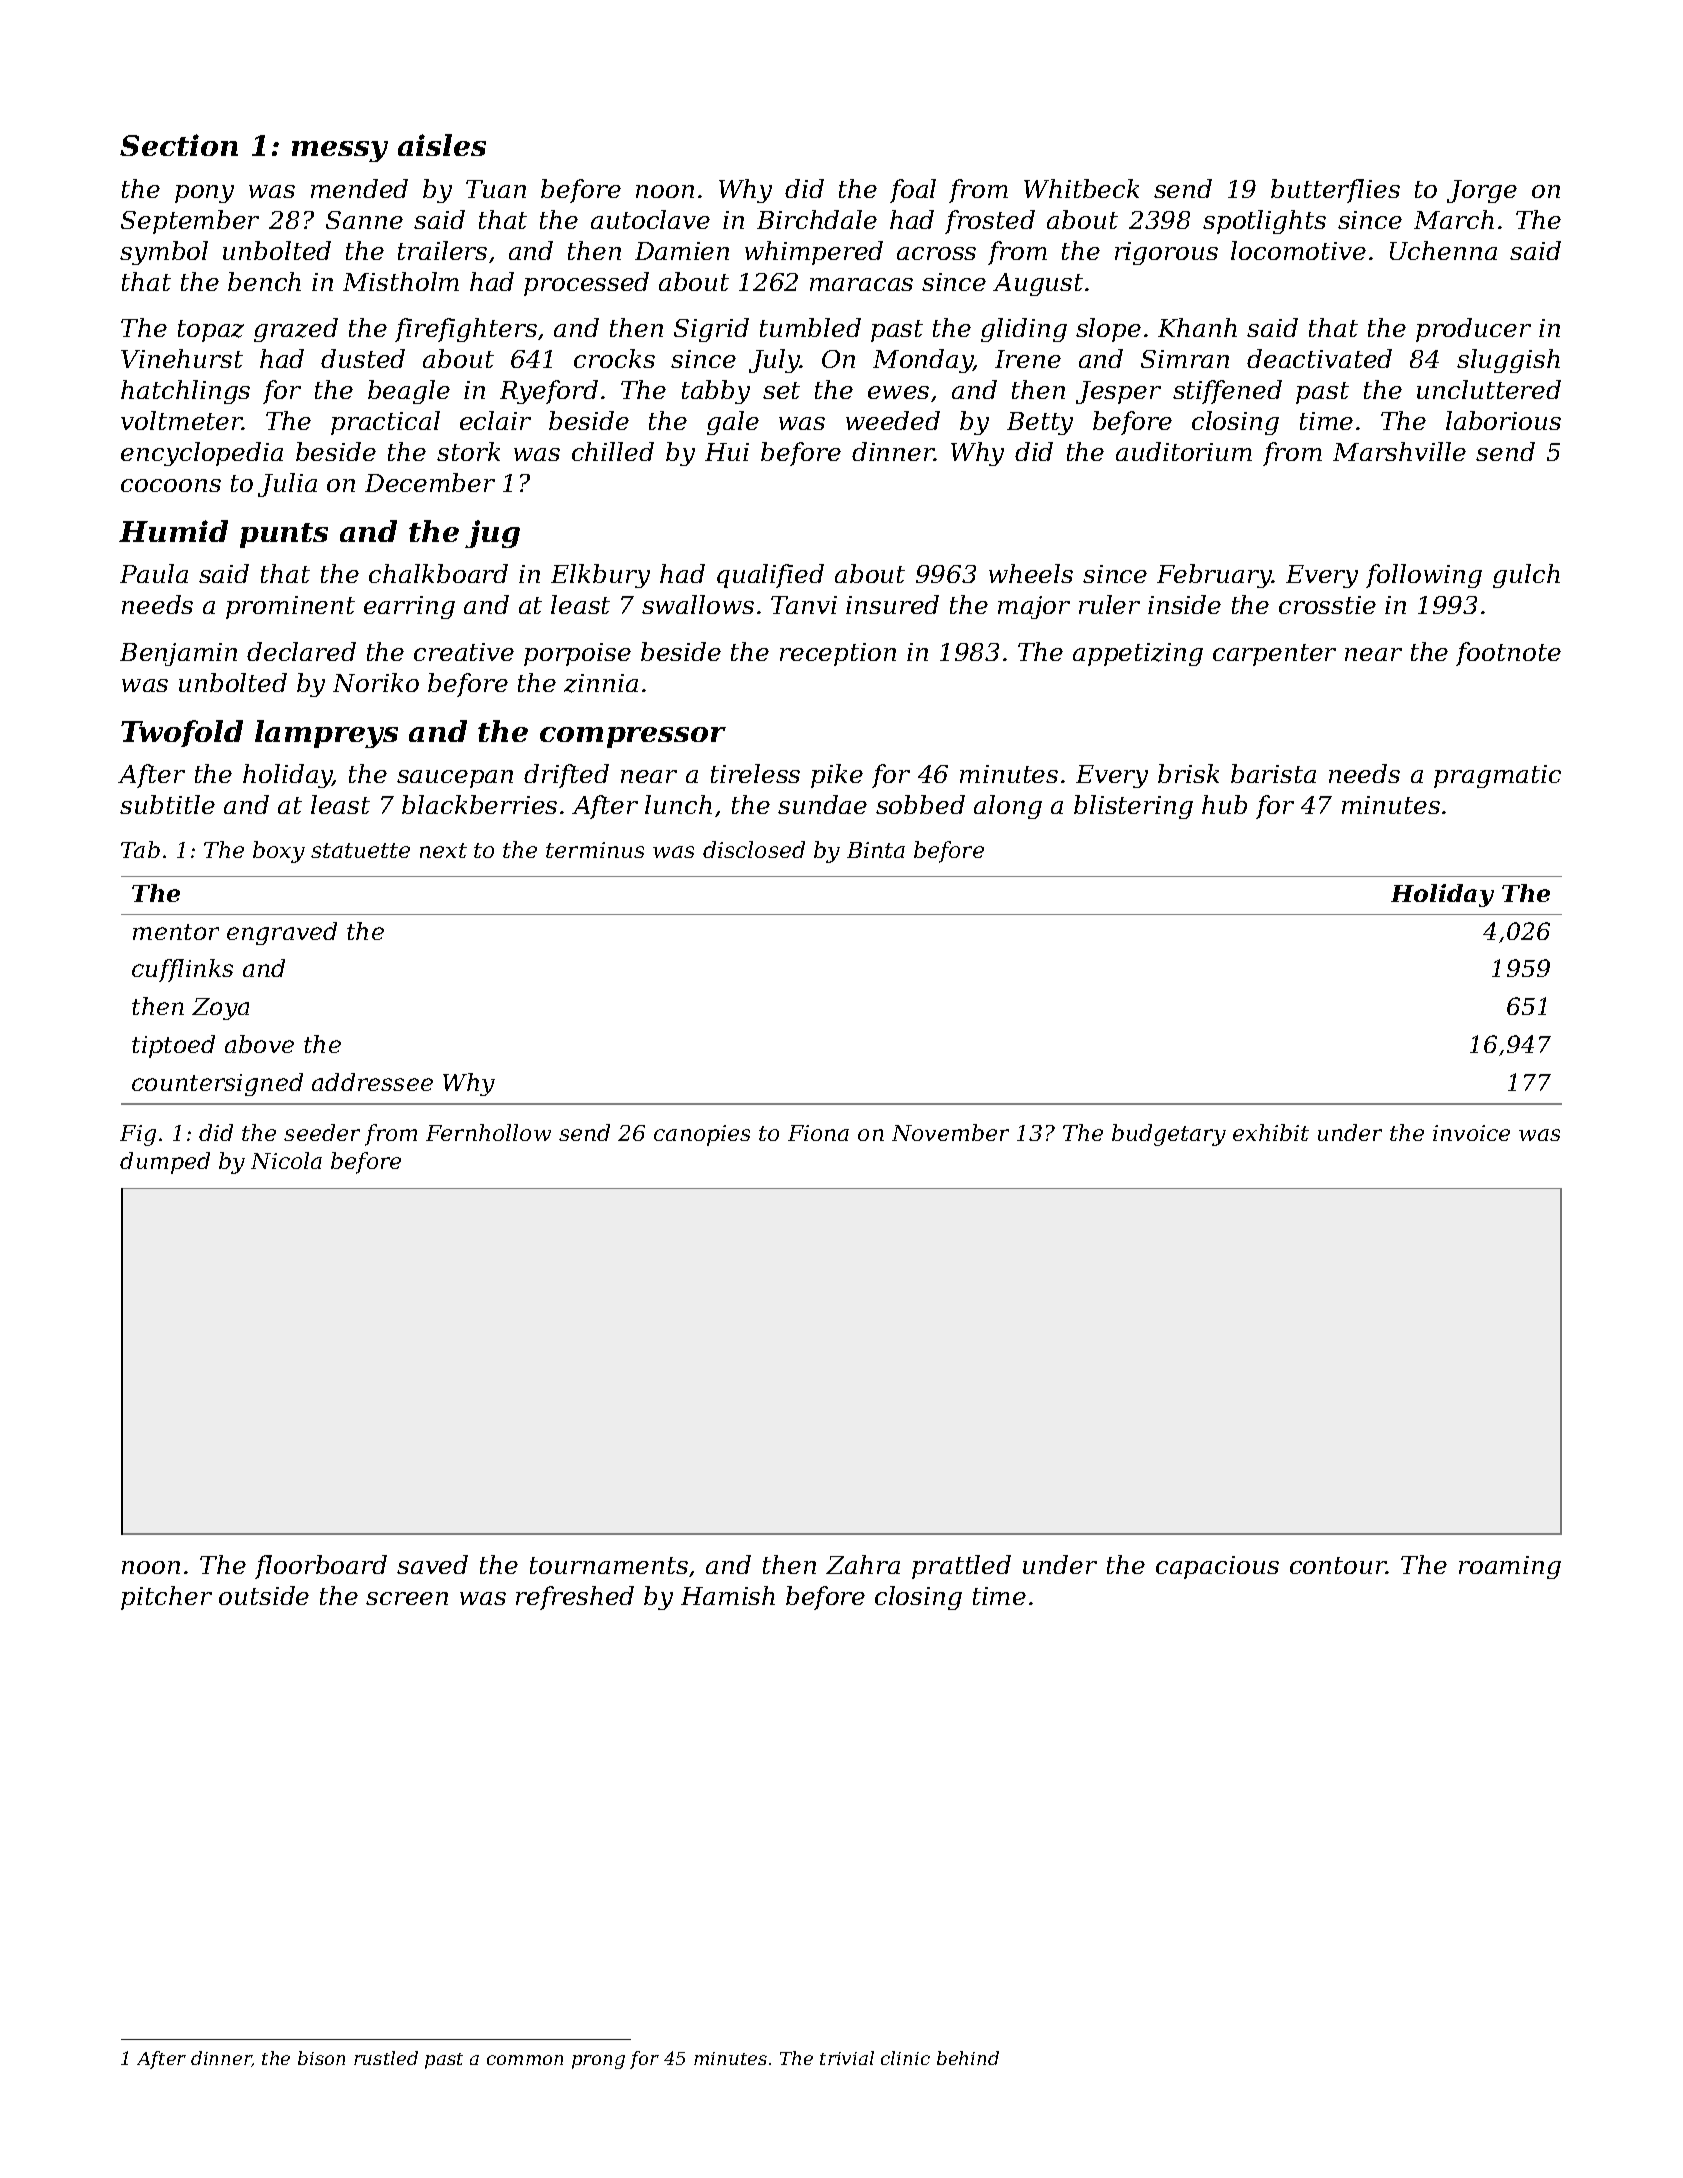 Image resolution: width=1683 pixels, height=2178 pixels. Describe the element at coordinates (321, 2058) in the screenshot. I see `bison` at that location.
